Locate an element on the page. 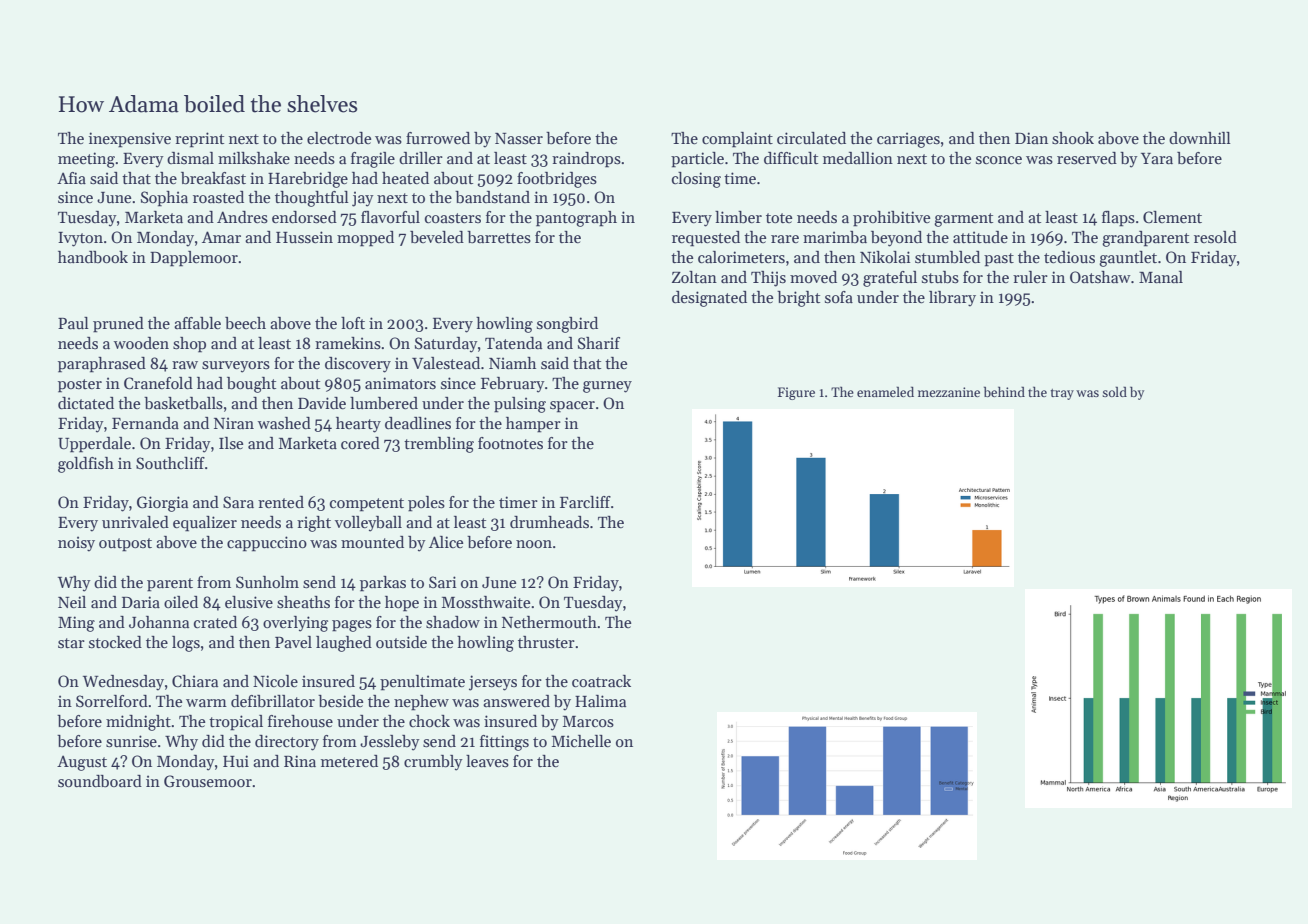  tray is located at coordinates (1062, 394).
